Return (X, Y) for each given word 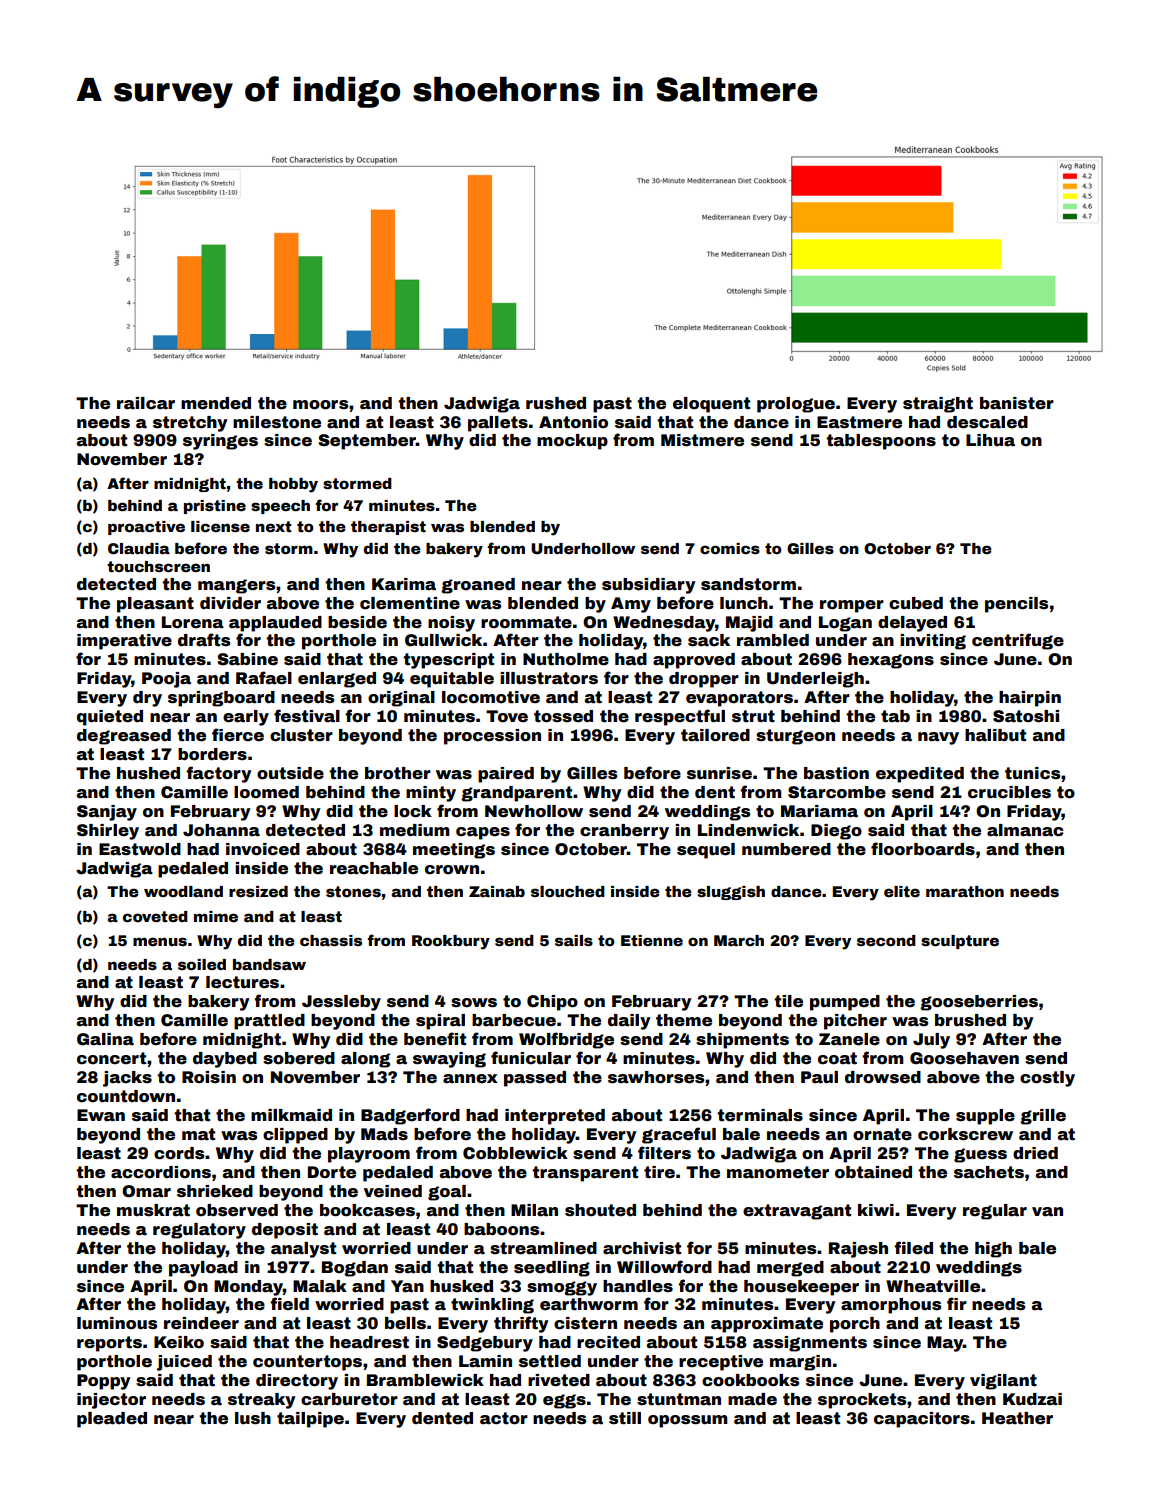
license (220, 526)
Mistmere (702, 440)
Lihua (990, 440)
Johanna (221, 830)
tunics (1032, 773)
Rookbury (451, 942)
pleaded (112, 1420)
